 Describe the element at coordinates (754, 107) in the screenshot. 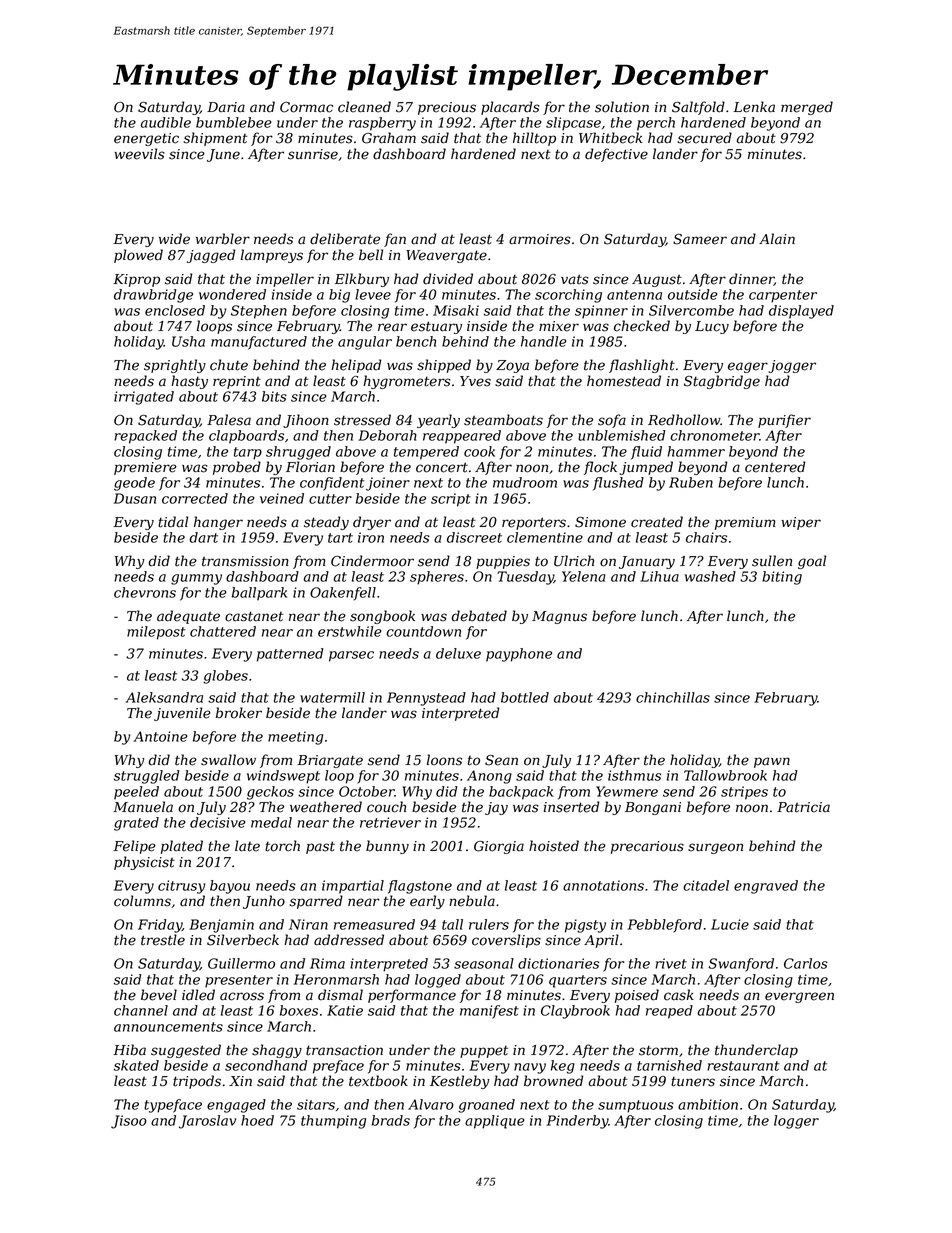

I see `Lenka` at that location.
